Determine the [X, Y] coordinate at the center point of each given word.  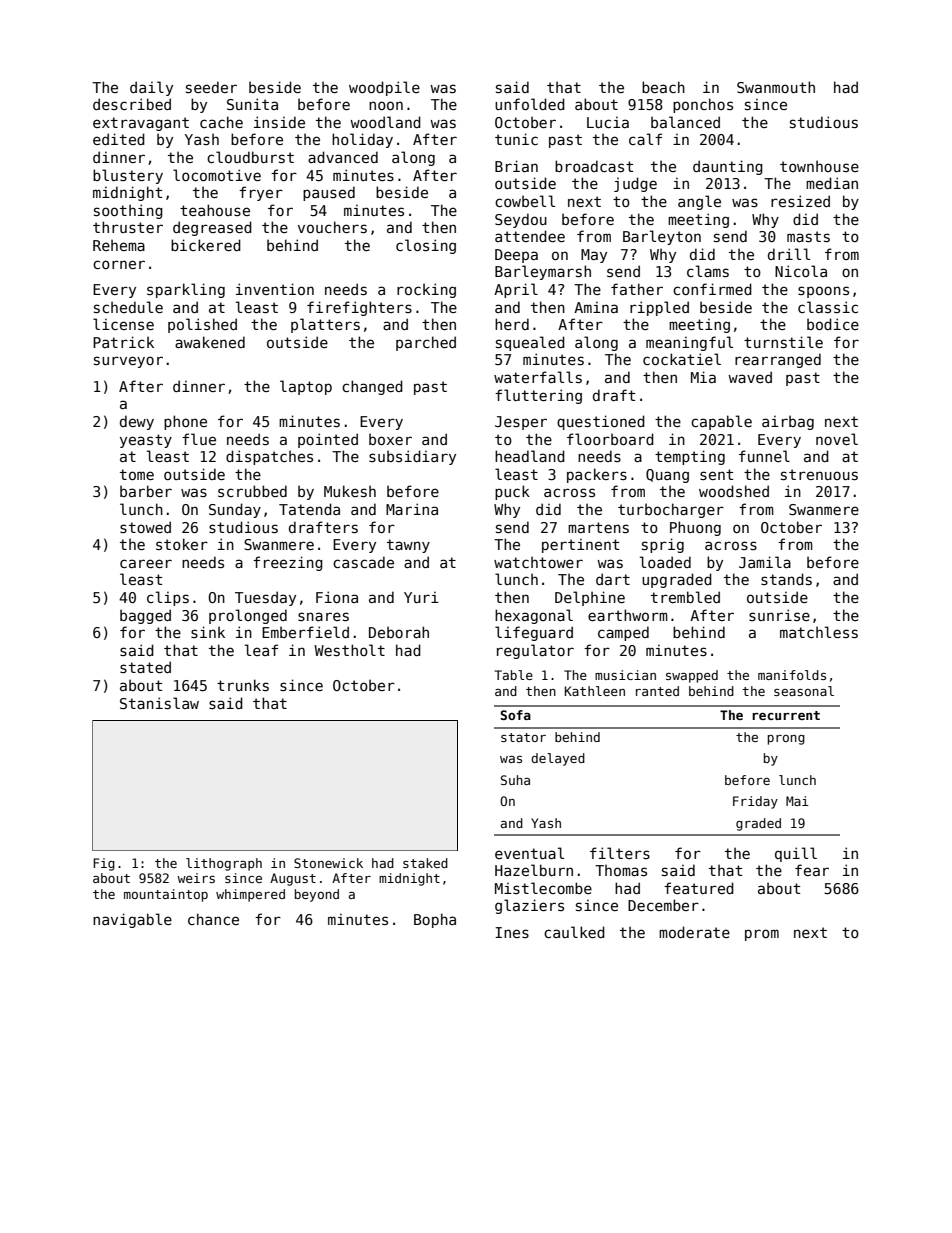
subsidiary [412, 457]
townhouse [819, 166]
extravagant [141, 124]
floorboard [610, 439]
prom [762, 935]
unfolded [530, 104]
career [146, 563]
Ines [512, 932]
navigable [132, 920]
